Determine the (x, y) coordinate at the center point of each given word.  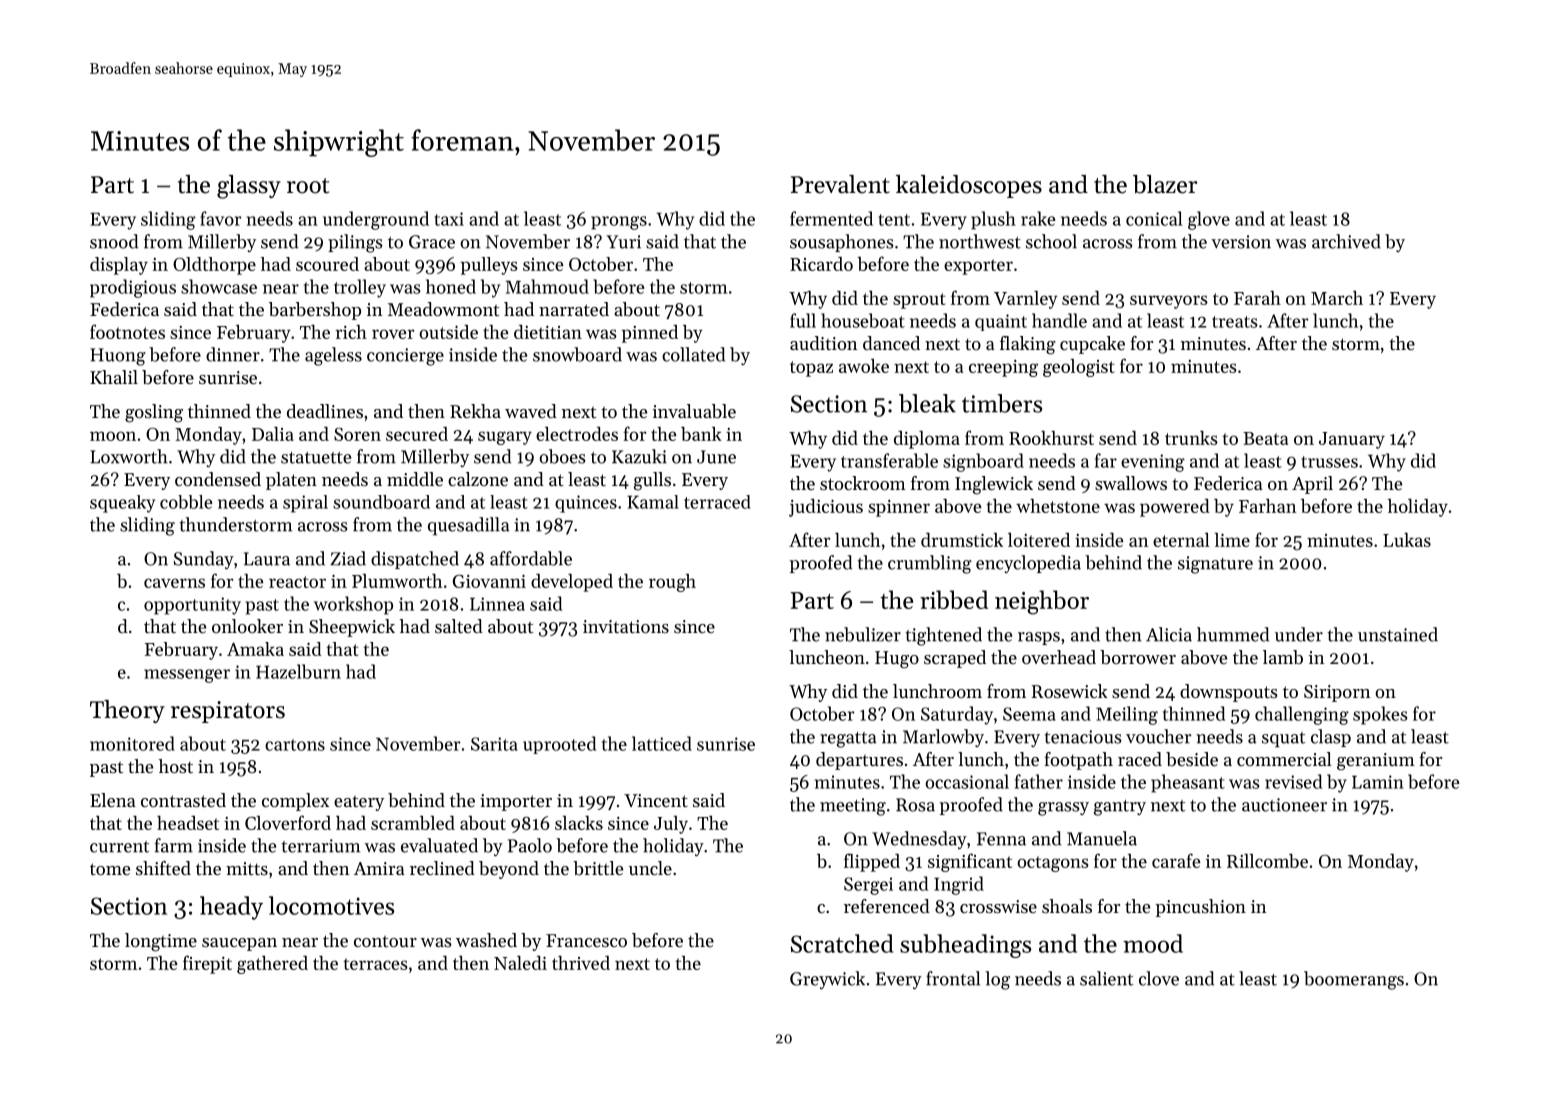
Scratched (842, 943)
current (119, 847)
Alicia (1169, 634)
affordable (531, 558)
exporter (978, 267)
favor (221, 218)
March (1337, 298)
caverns (174, 583)
